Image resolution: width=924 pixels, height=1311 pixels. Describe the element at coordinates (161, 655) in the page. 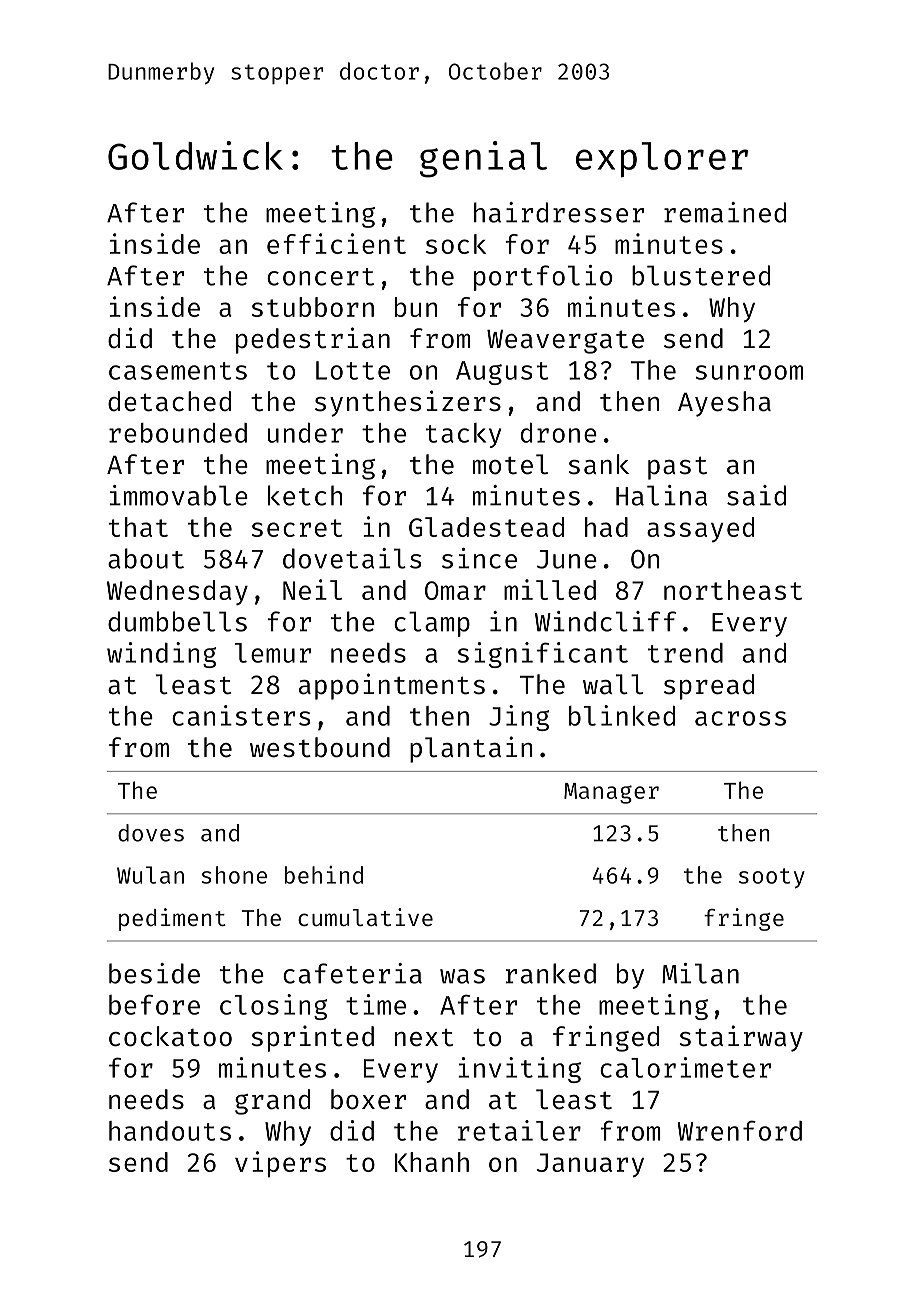

I see `winding` at that location.
